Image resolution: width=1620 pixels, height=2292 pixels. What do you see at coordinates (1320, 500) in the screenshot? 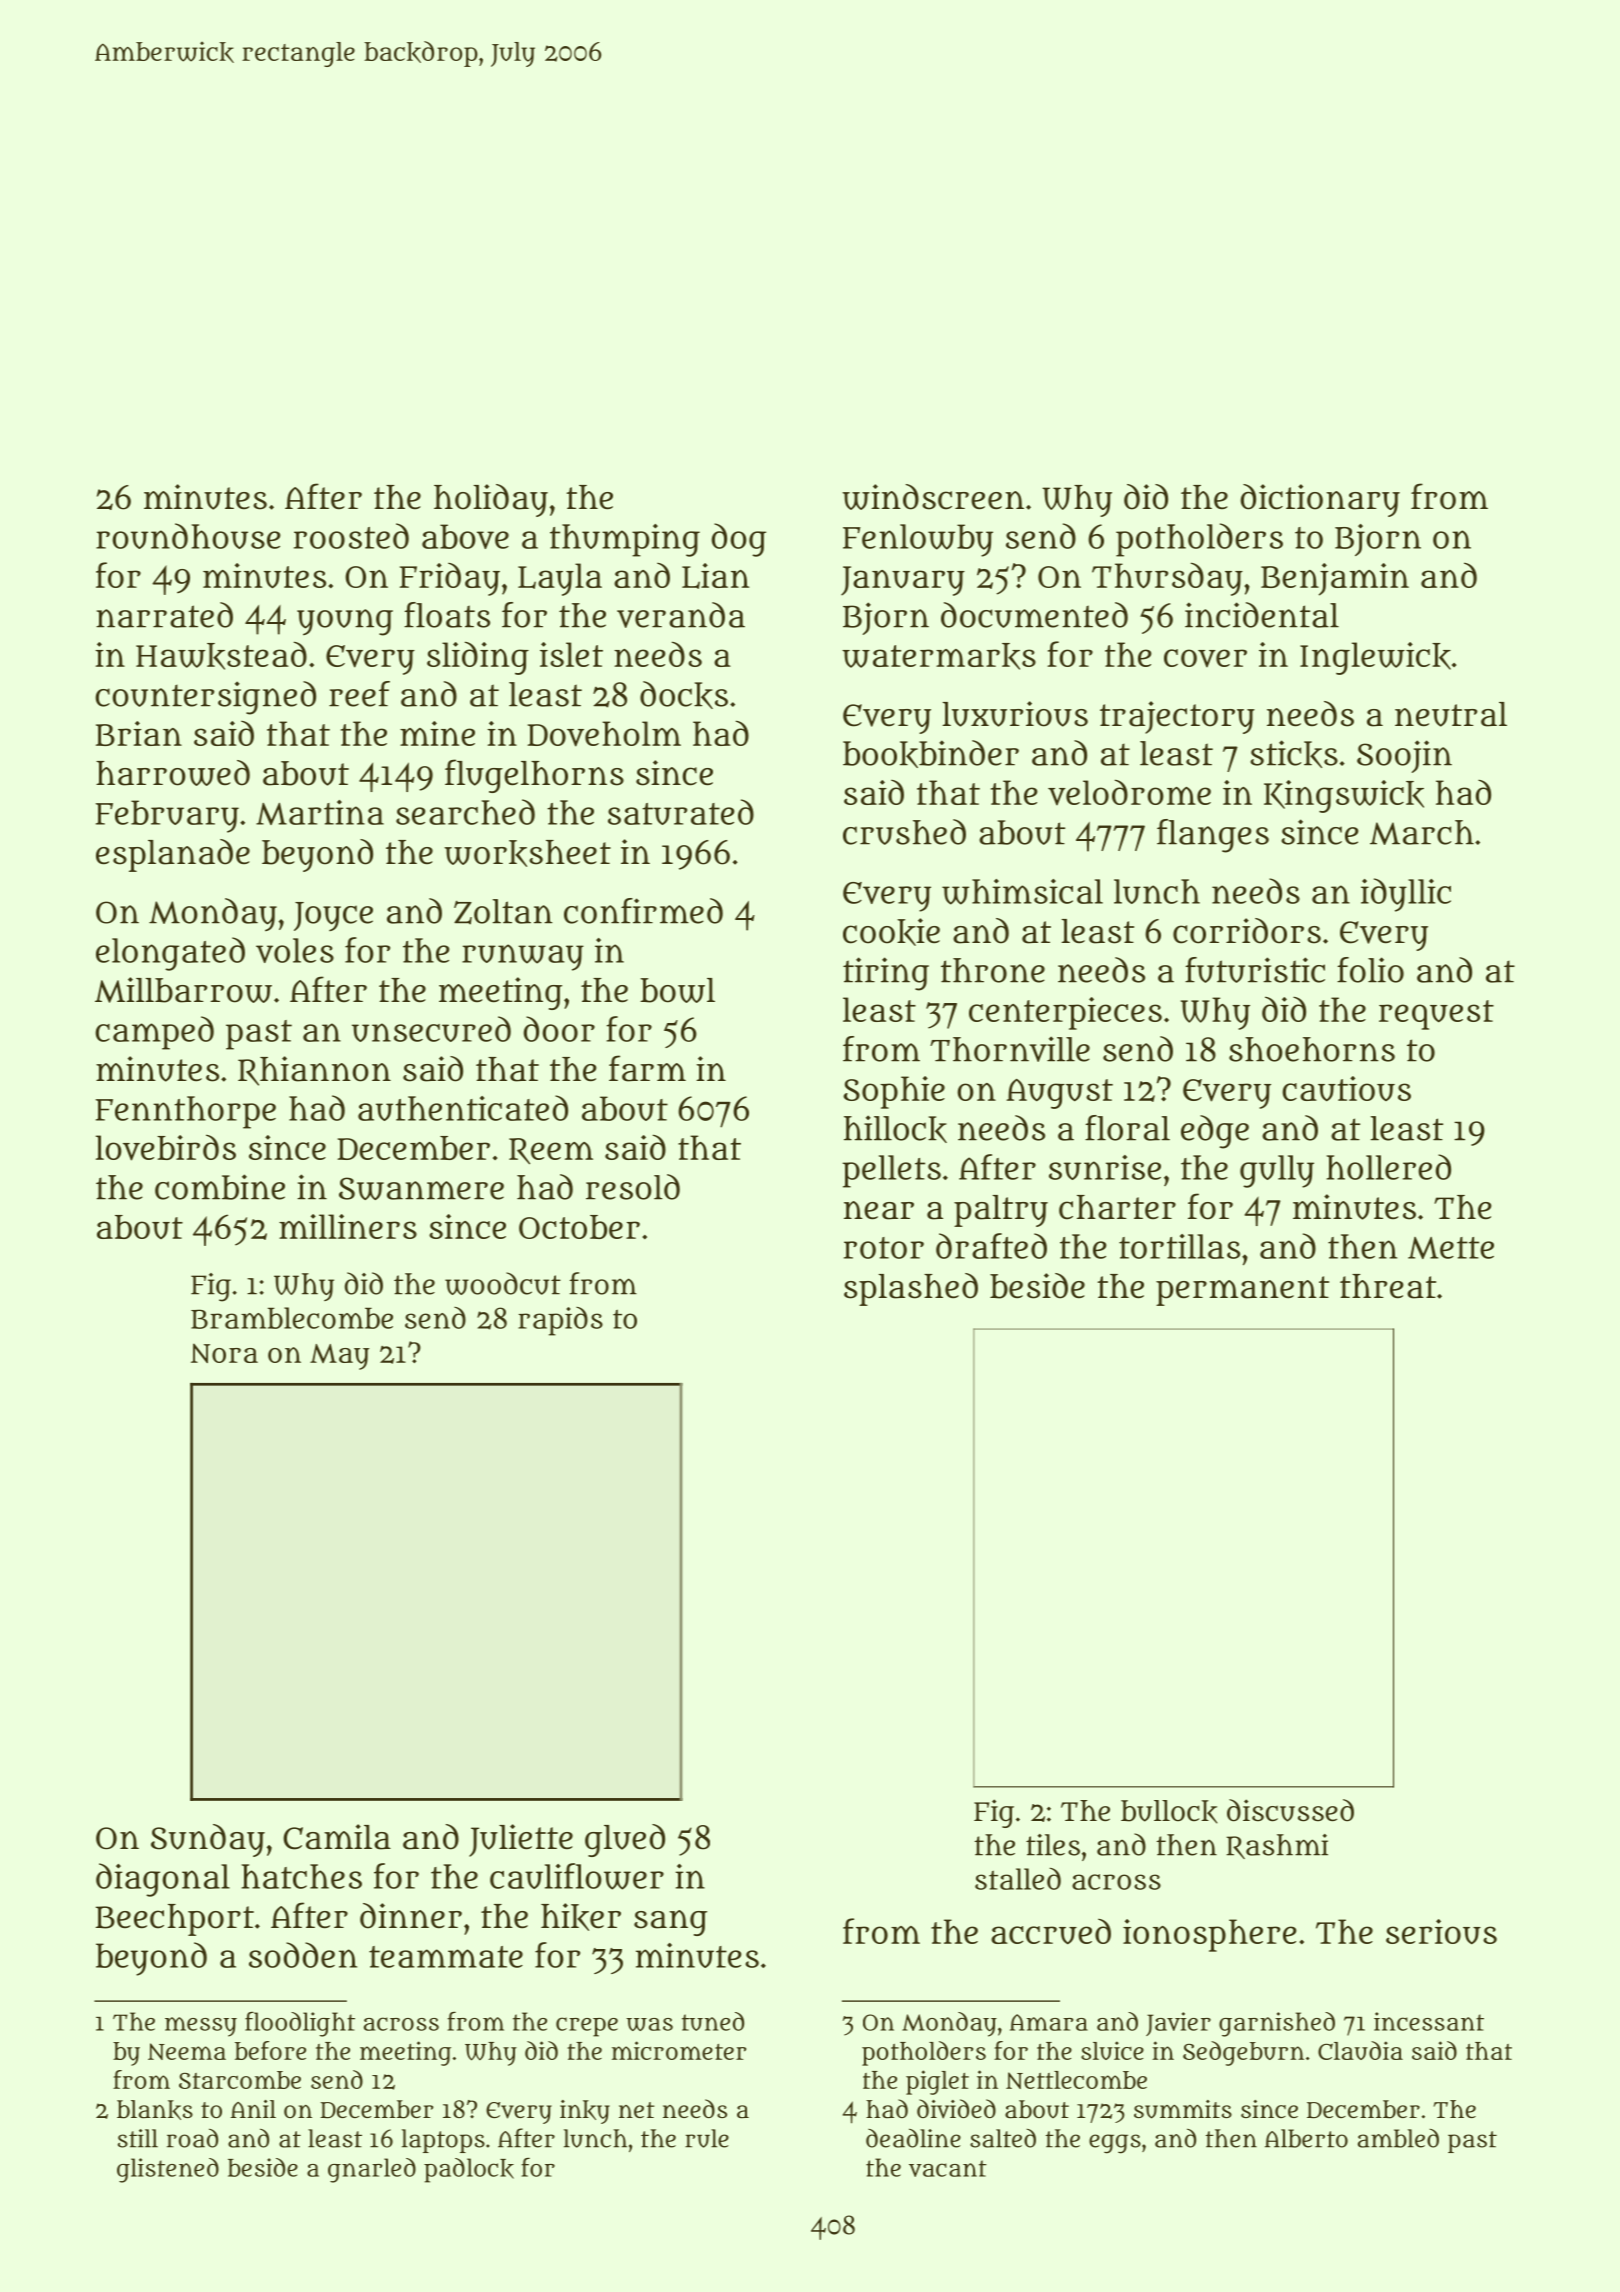
I see `dictionary` at bounding box center [1320, 500].
